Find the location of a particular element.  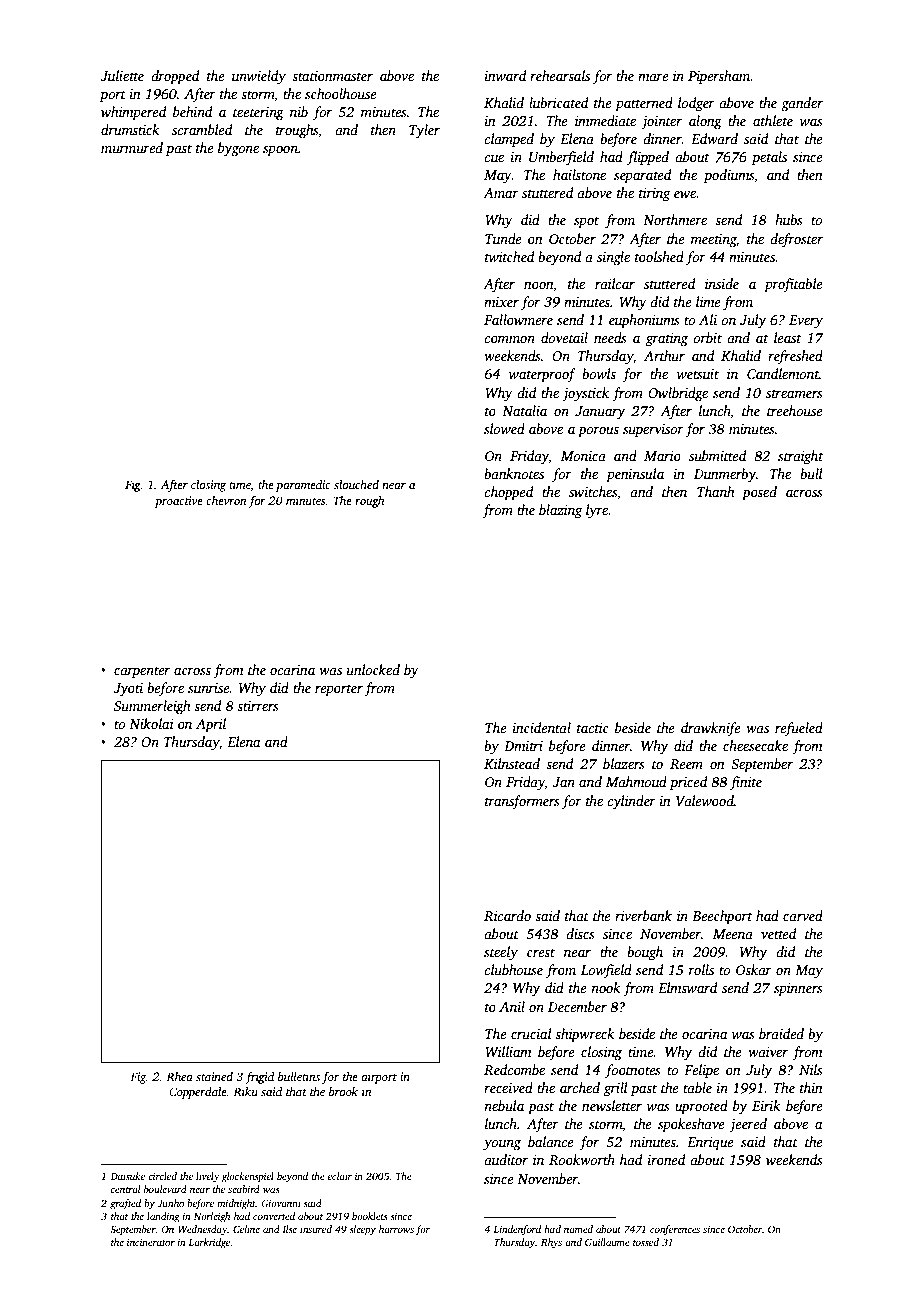

transformers is located at coordinates (522, 802).
